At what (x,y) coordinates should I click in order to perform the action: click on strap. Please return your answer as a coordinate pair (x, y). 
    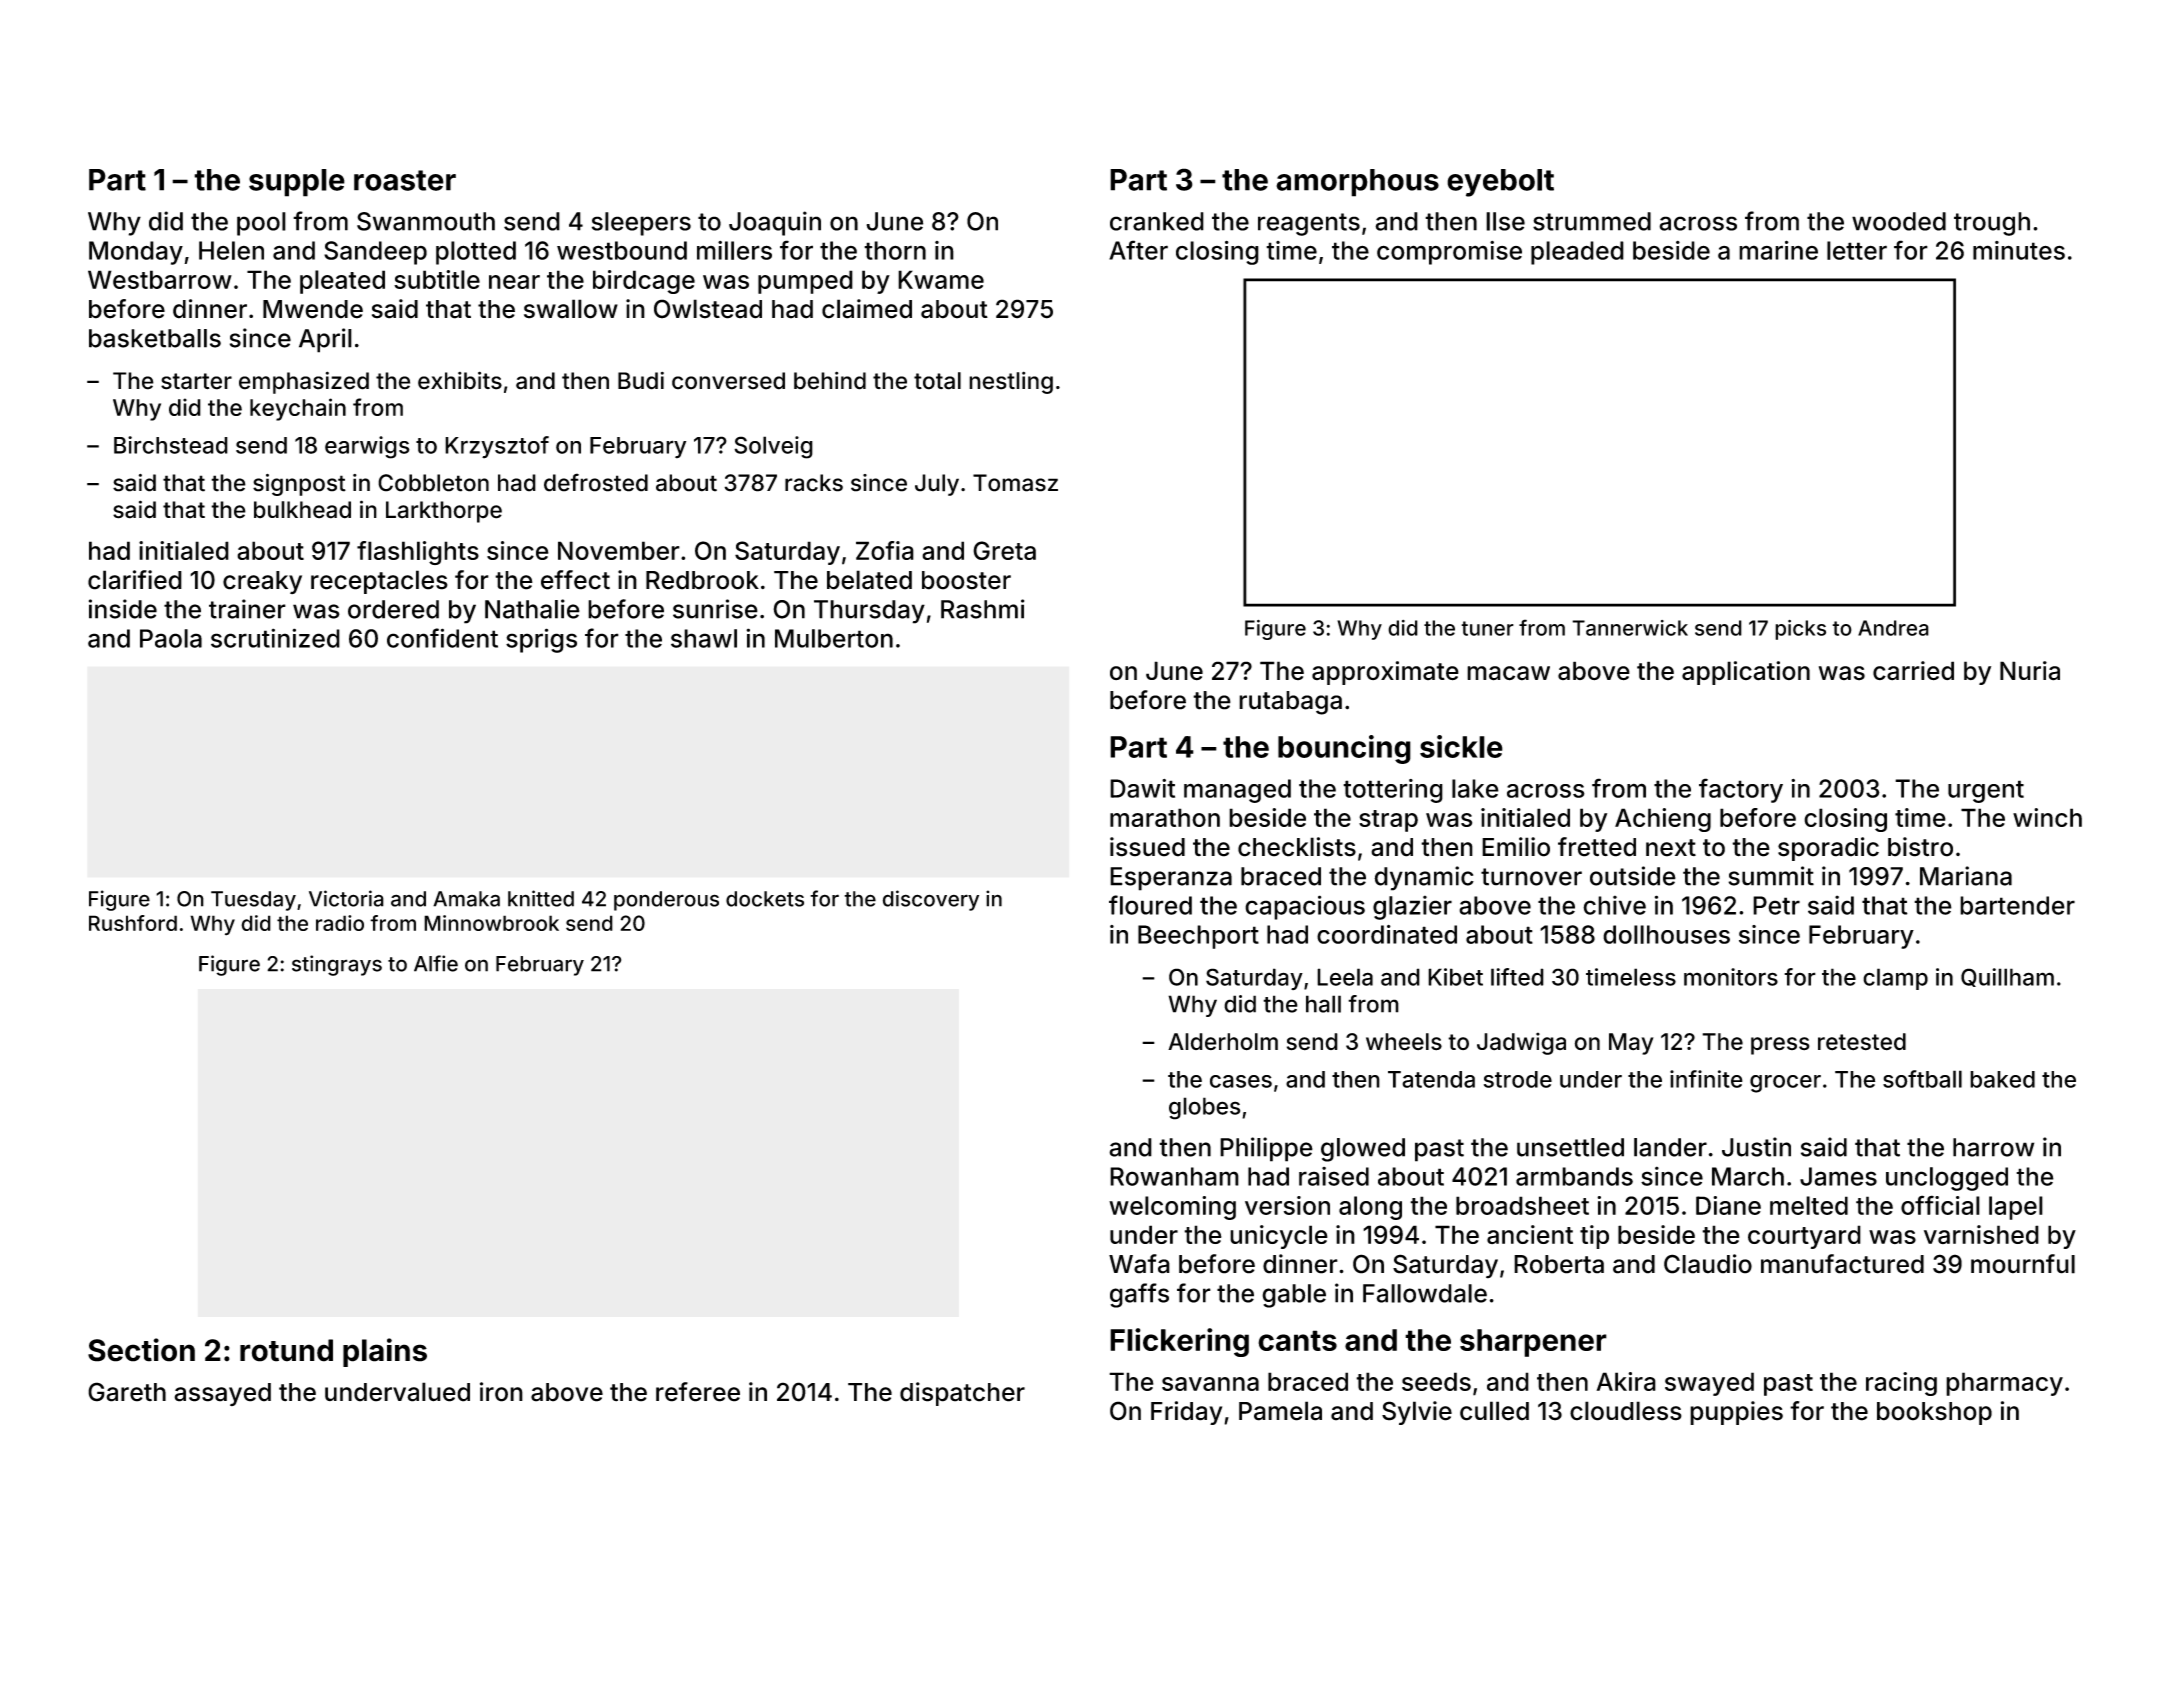
    Looking at the image, I should click on (1388, 821).
